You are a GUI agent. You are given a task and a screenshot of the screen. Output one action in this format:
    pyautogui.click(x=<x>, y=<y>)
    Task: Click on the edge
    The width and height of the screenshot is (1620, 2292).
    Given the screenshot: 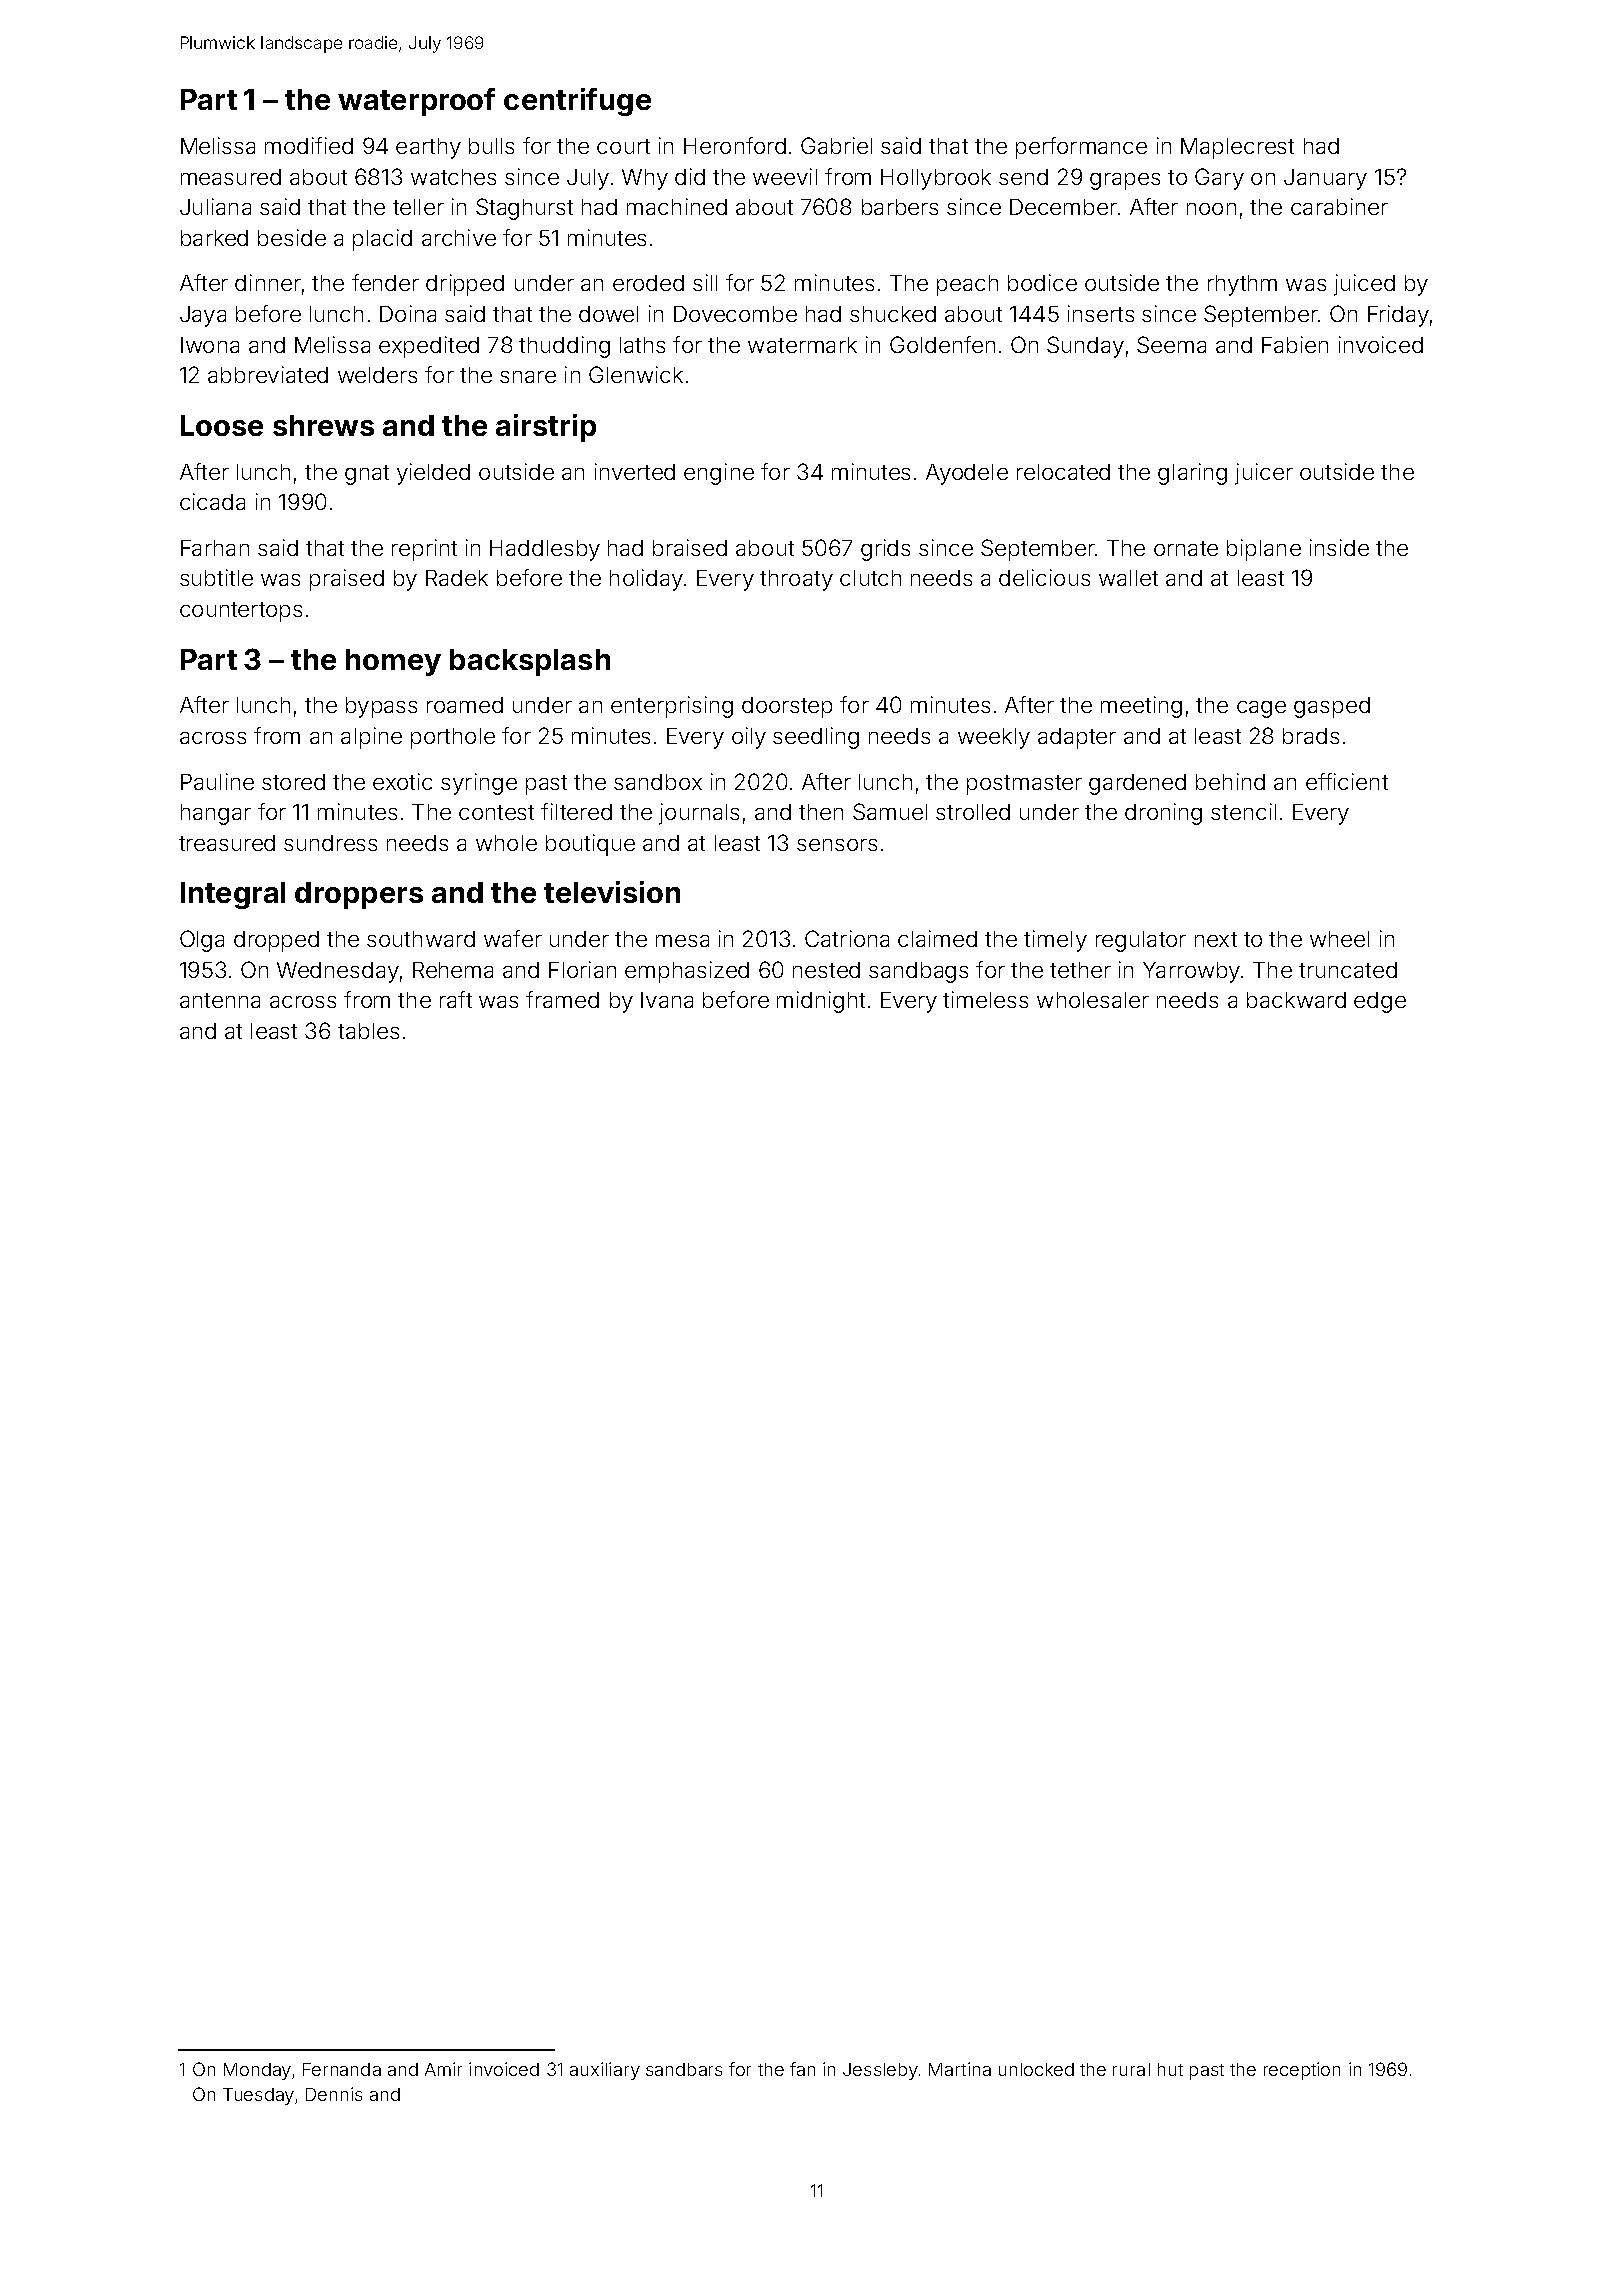 What is the action you would take?
    pyautogui.click(x=1380, y=1002)
